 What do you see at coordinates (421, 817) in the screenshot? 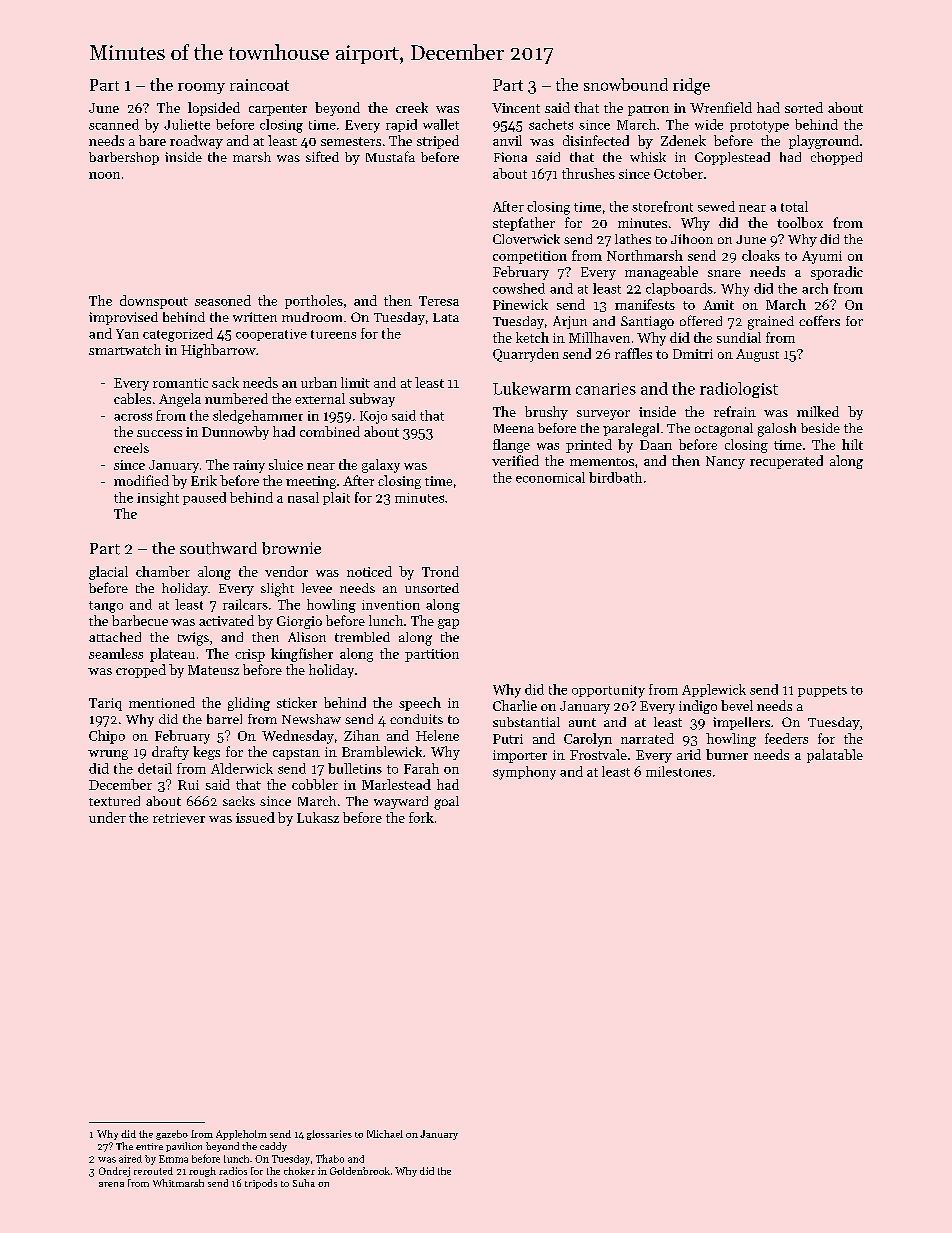
I see `fork` at bounding box center [421, 817].
